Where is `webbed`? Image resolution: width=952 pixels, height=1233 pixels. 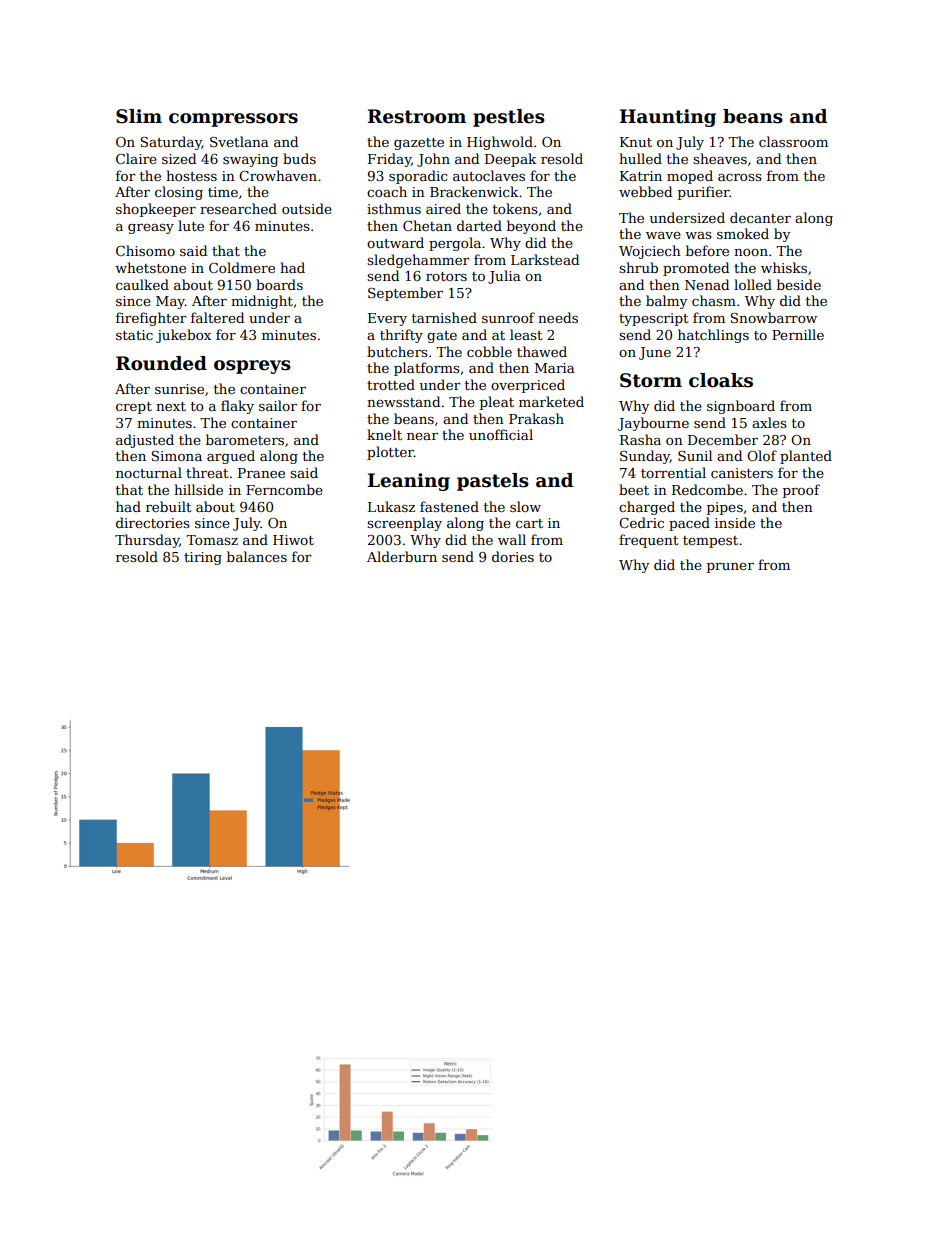
webbed is located at coordinates (645, 191).
